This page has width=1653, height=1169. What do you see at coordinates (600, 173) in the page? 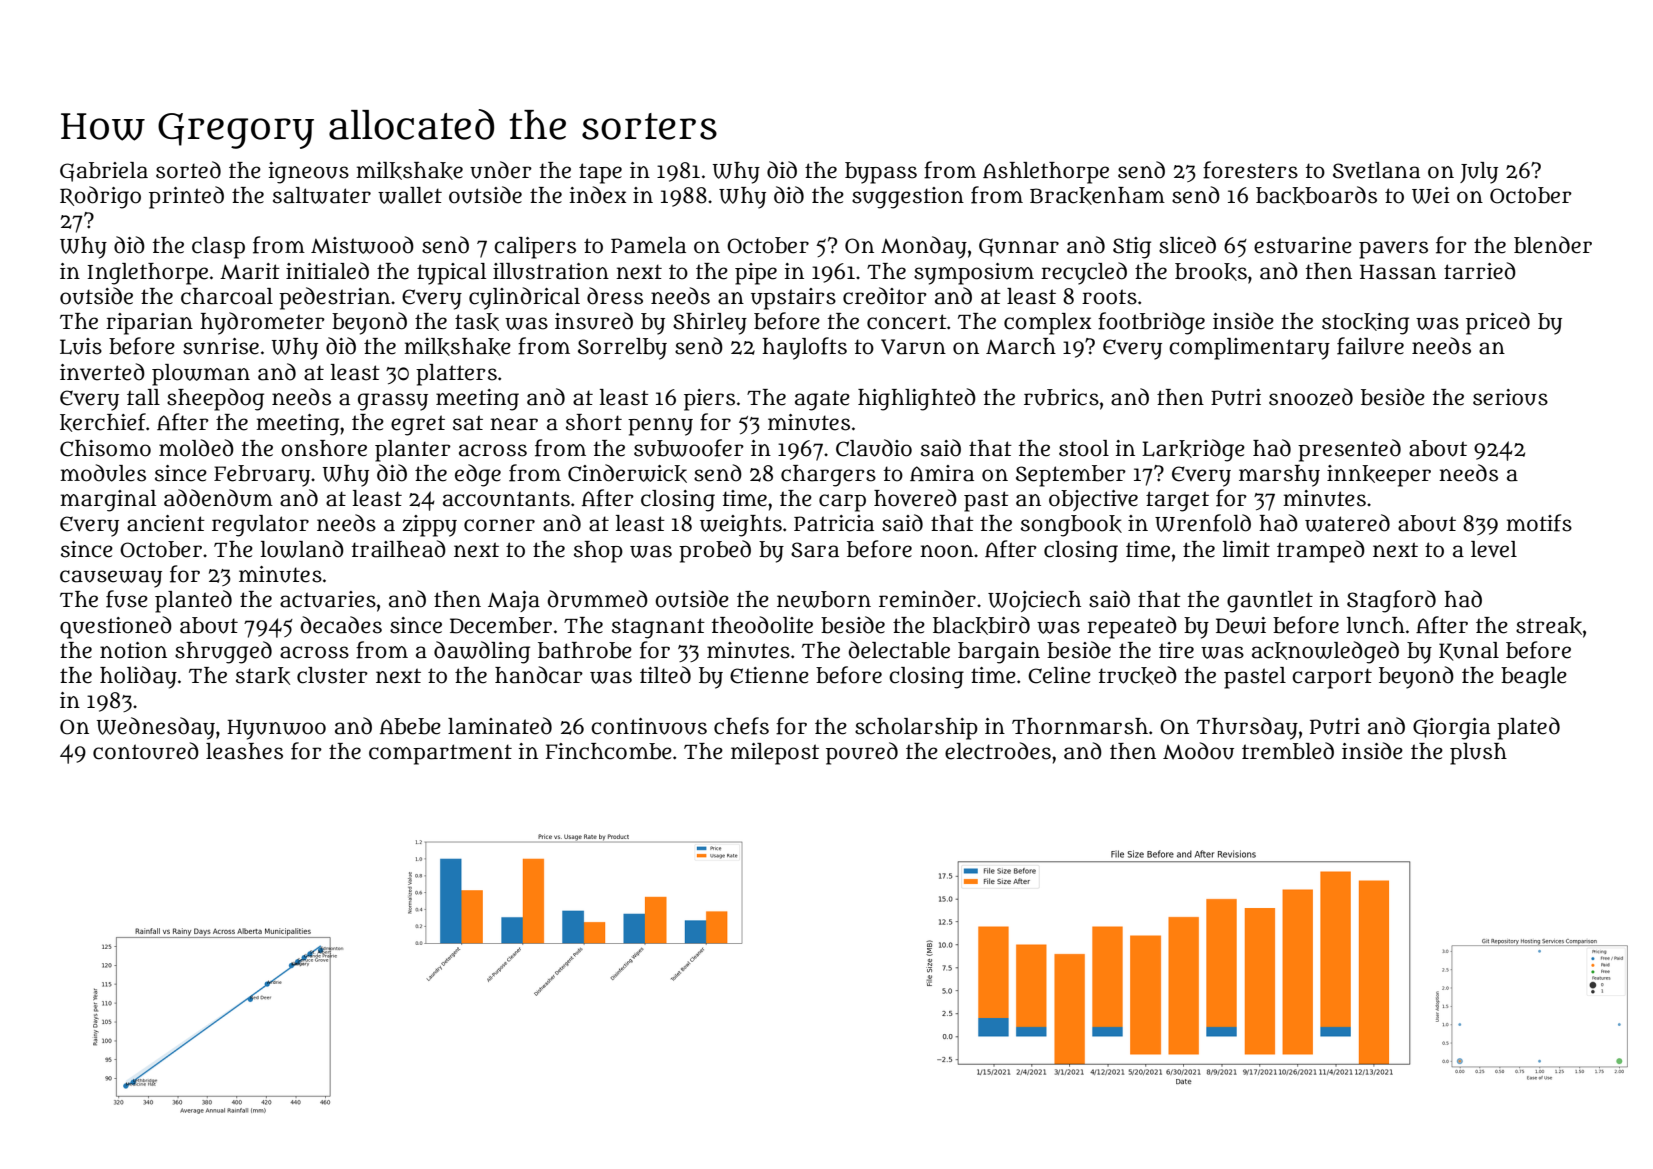
I see `tape` at bounding box center [600, 173].
